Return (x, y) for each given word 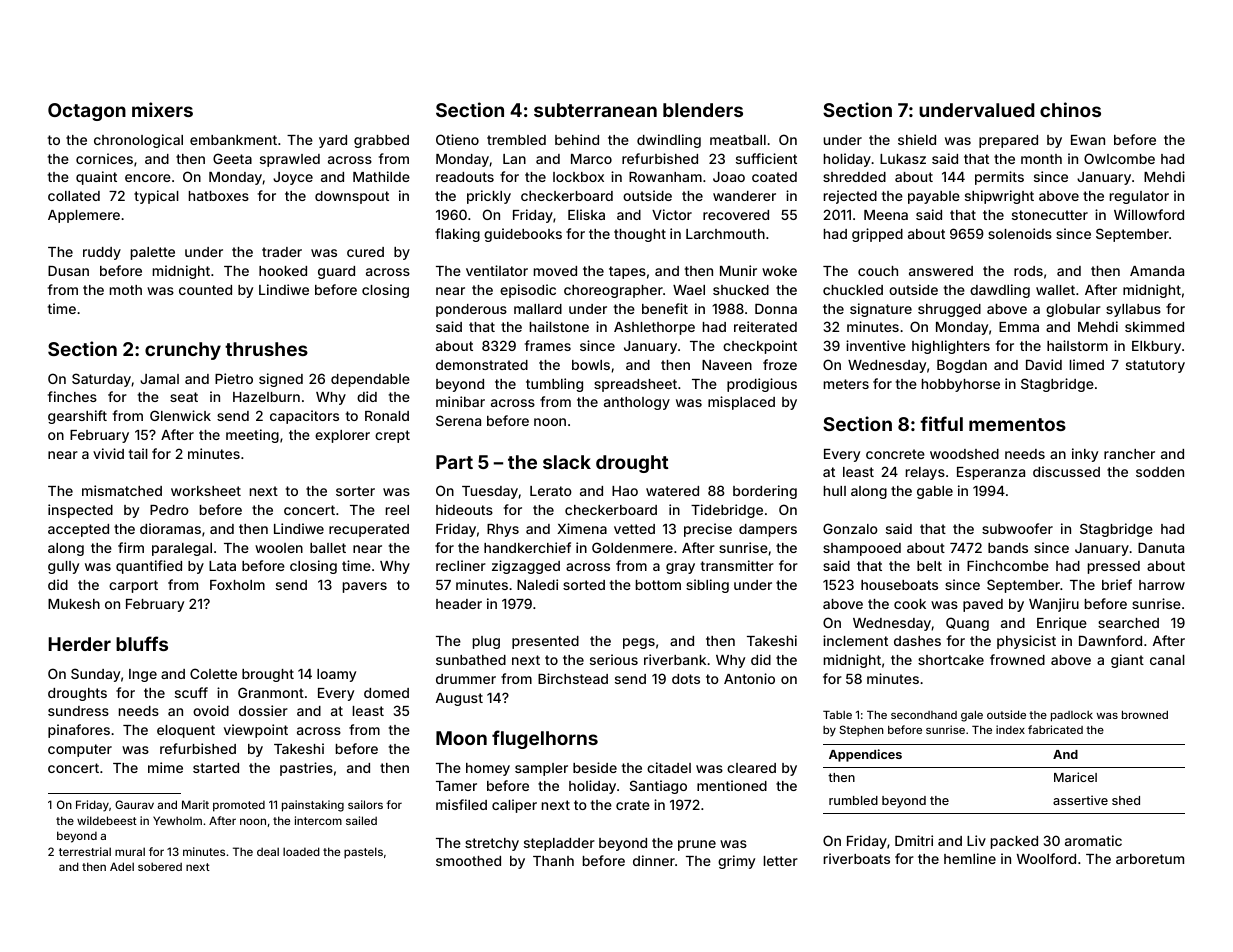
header (459, 604)
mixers (162, 109)
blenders (703, 110)
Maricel (1075, 777)
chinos (1070, 109)
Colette (213, 673)
